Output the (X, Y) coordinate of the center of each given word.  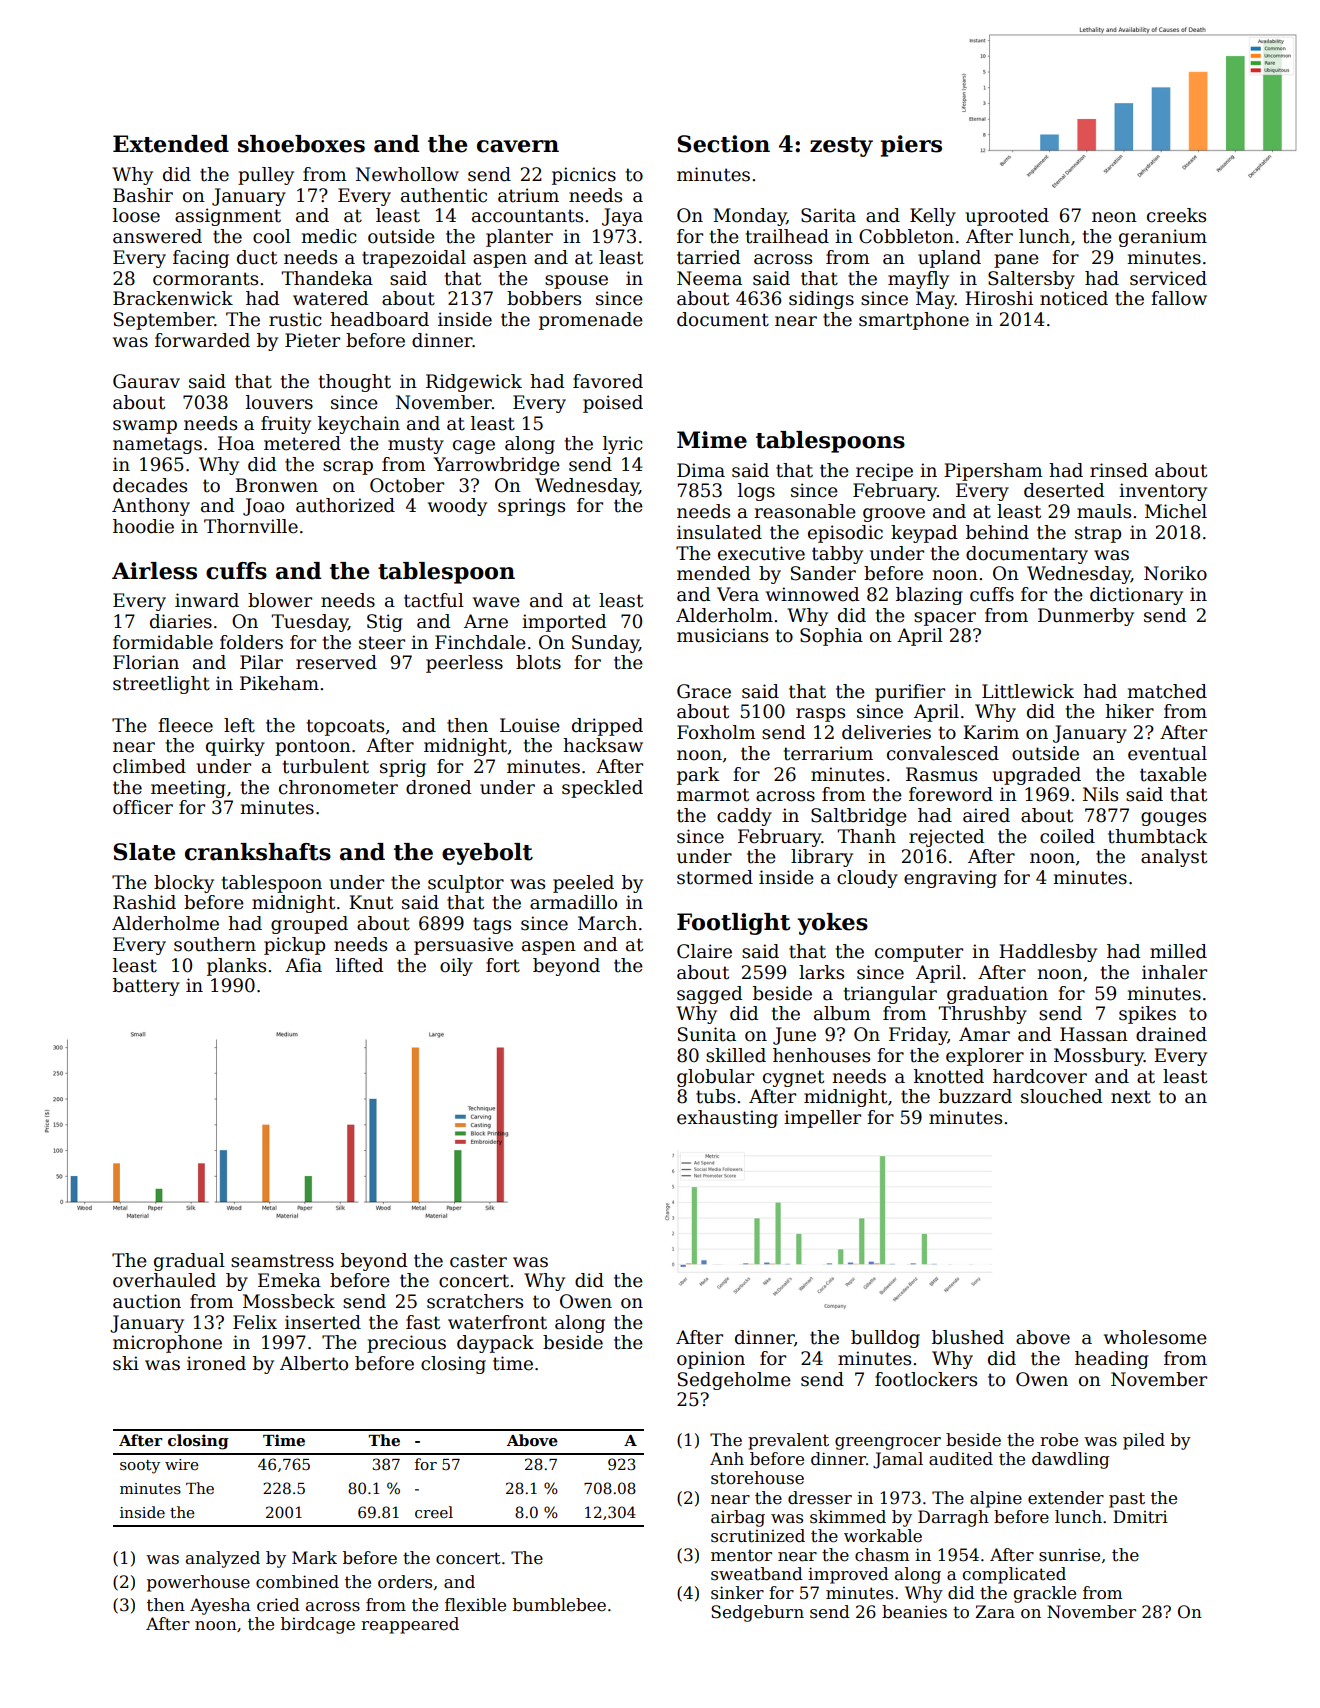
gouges (1173, 819)
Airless (154, 571)
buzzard (975, 1096)
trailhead (787, 236)
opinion (711, 1360)
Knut (371, 902)
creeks (1176, 215)
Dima (701, 470)
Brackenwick (173, 298)
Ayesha (220, 1606)
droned (438, 787)
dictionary (1136, 596)
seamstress (282, 1261)
